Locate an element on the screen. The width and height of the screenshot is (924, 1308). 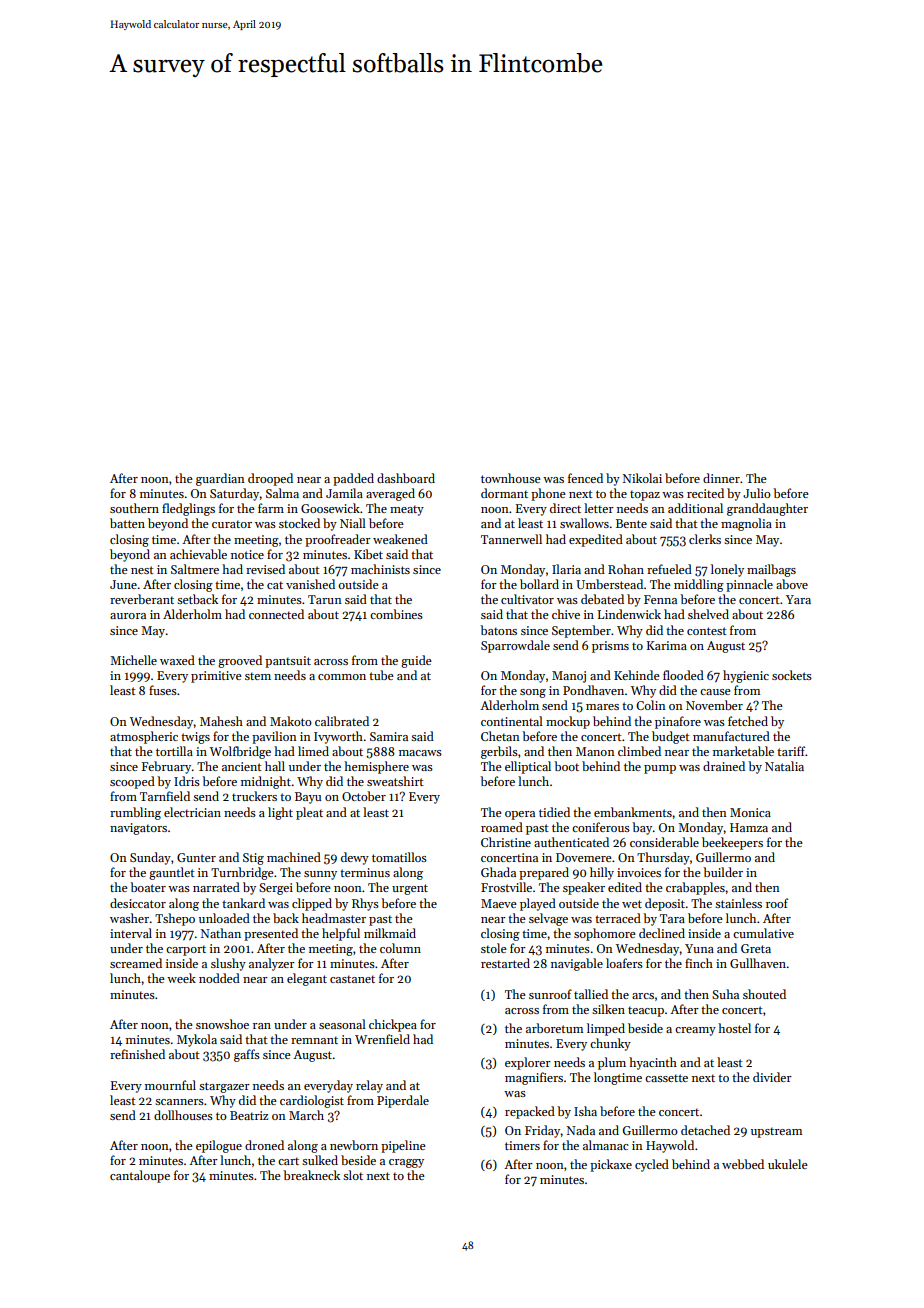
guardian is located at coordinates (220, 479).
